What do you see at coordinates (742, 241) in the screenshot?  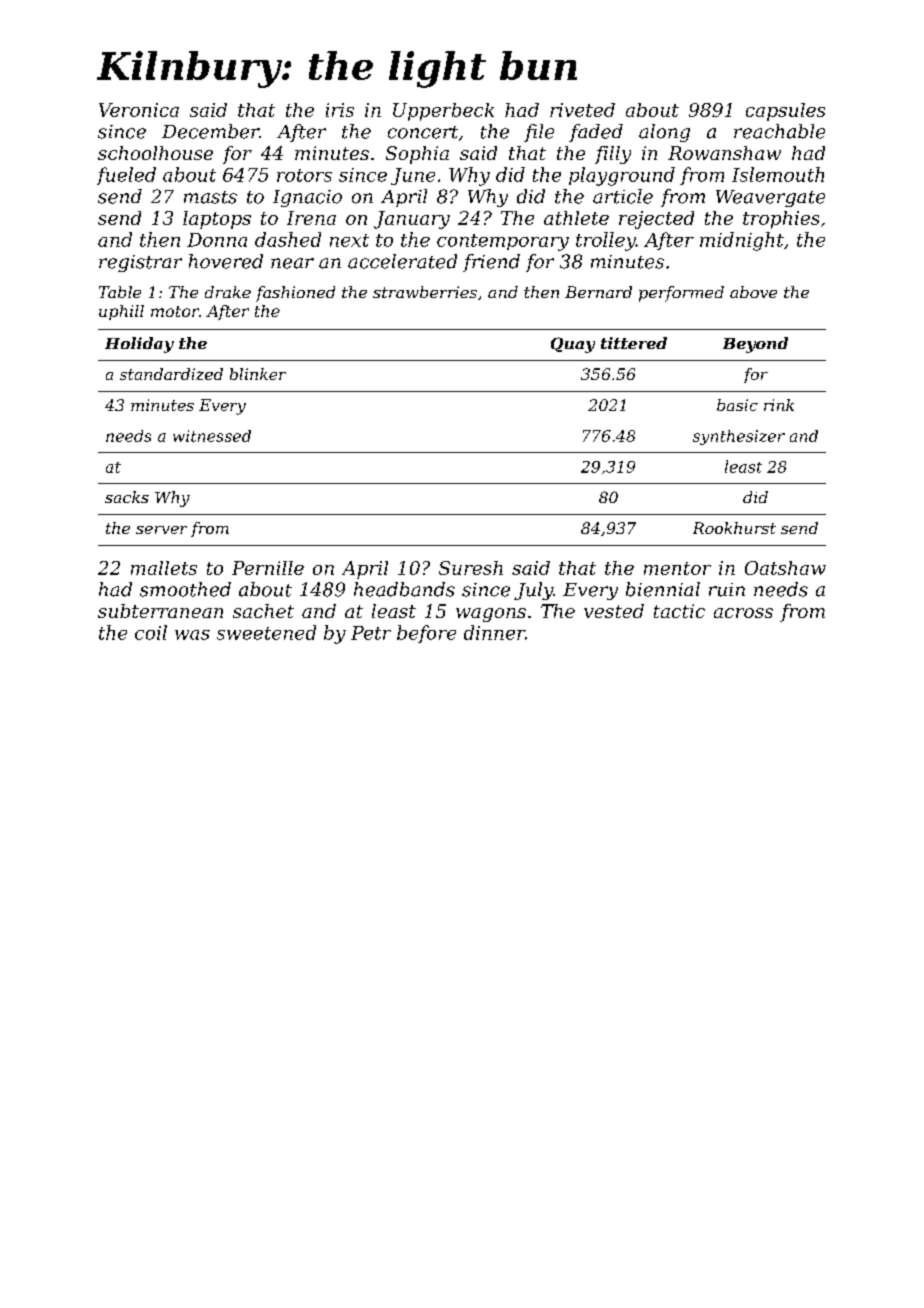 I see `midnight` at bounding box center [742, 241].
